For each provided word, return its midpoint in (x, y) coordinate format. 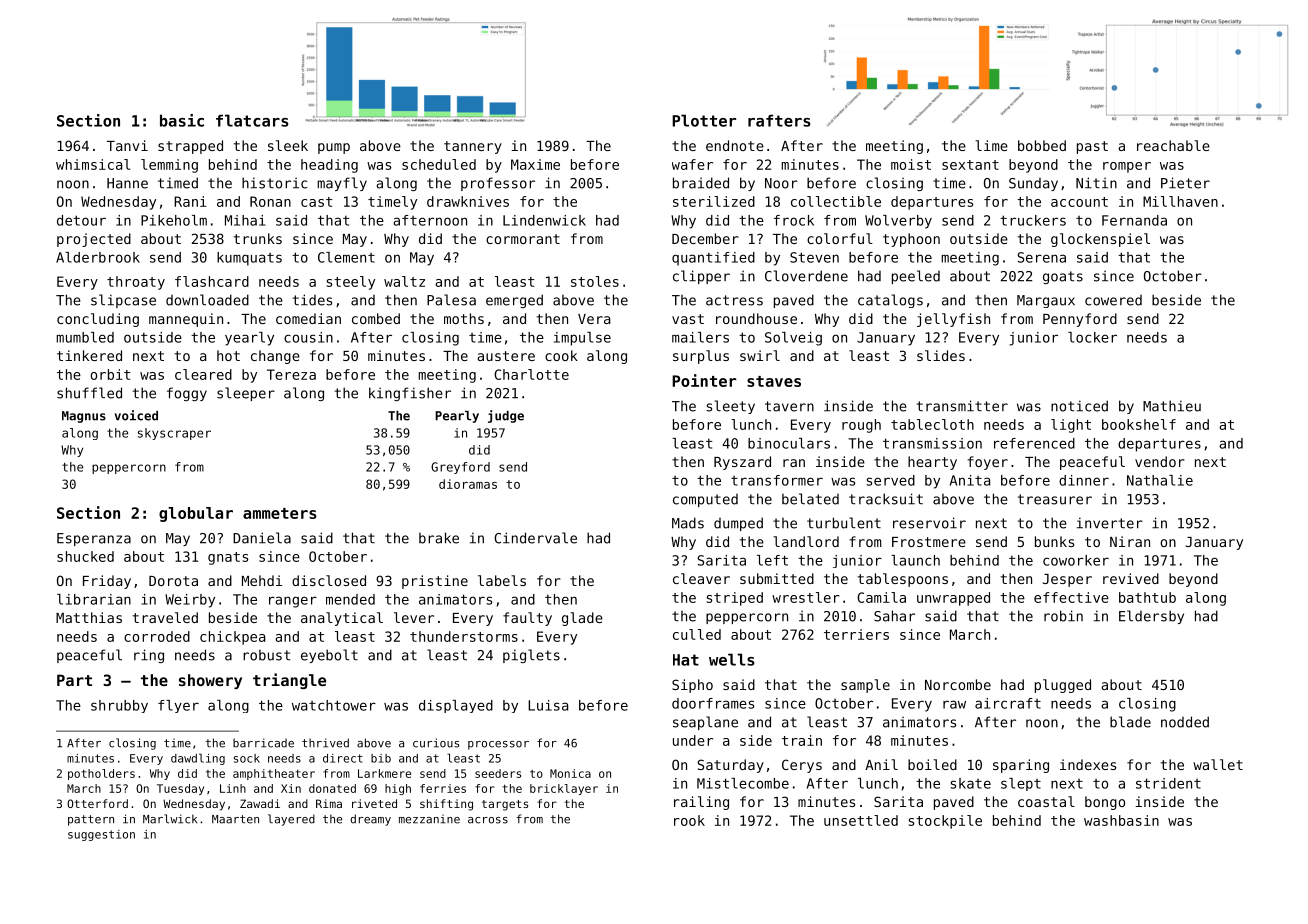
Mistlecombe (743, 783)
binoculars (789, 443)
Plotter (704, 120)
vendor (1160, 461)
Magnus (84, 417)
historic (274, 183)
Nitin (1096, 183)
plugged (1063, 686)
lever (414, 617)
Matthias (89, 617)
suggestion (101, 835)
